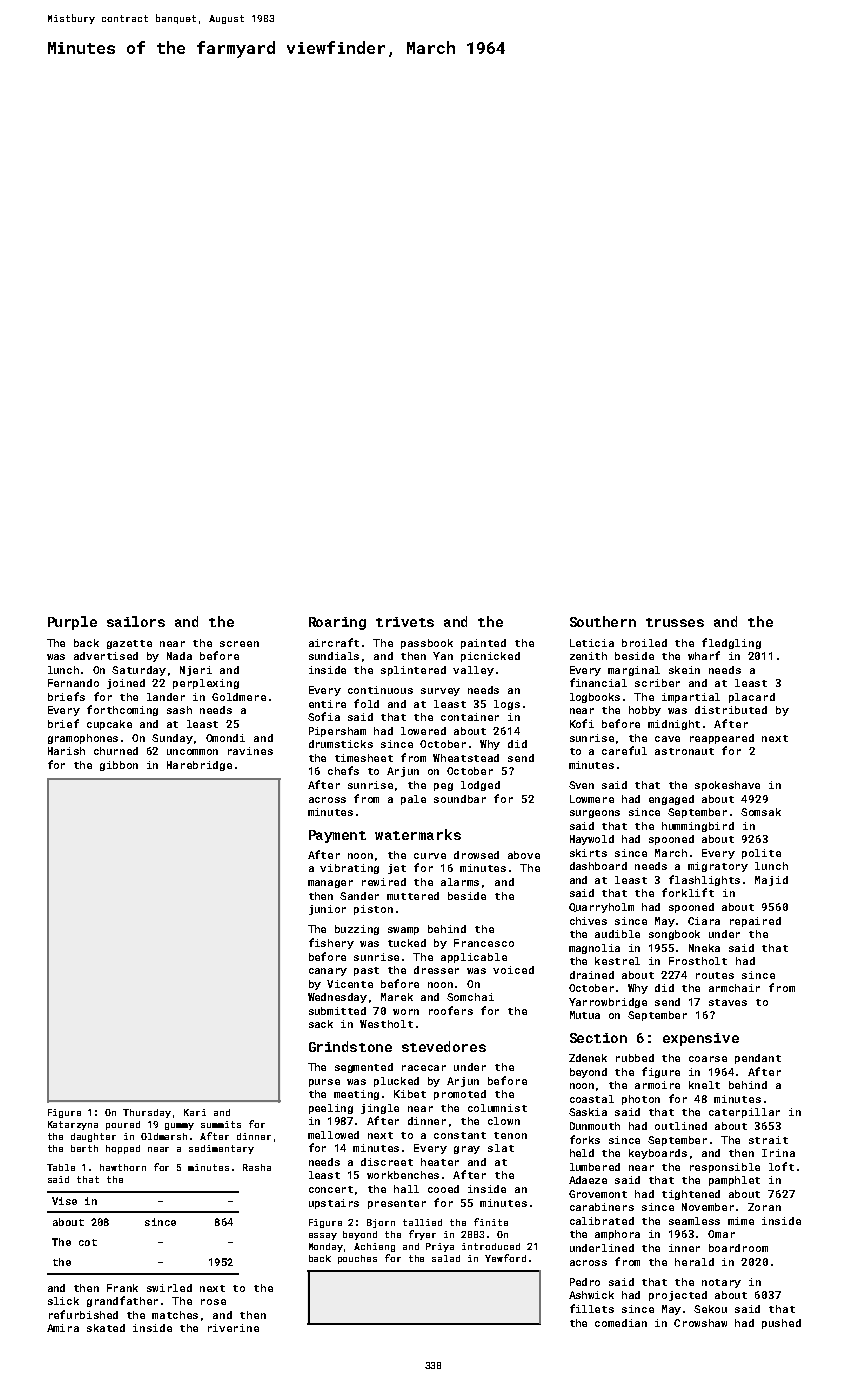 Image resolution: width=849 pixels, height=1400 pixels. Describe the element at coordinates (722, 739) in the document. I see `reappeared` at that location.
